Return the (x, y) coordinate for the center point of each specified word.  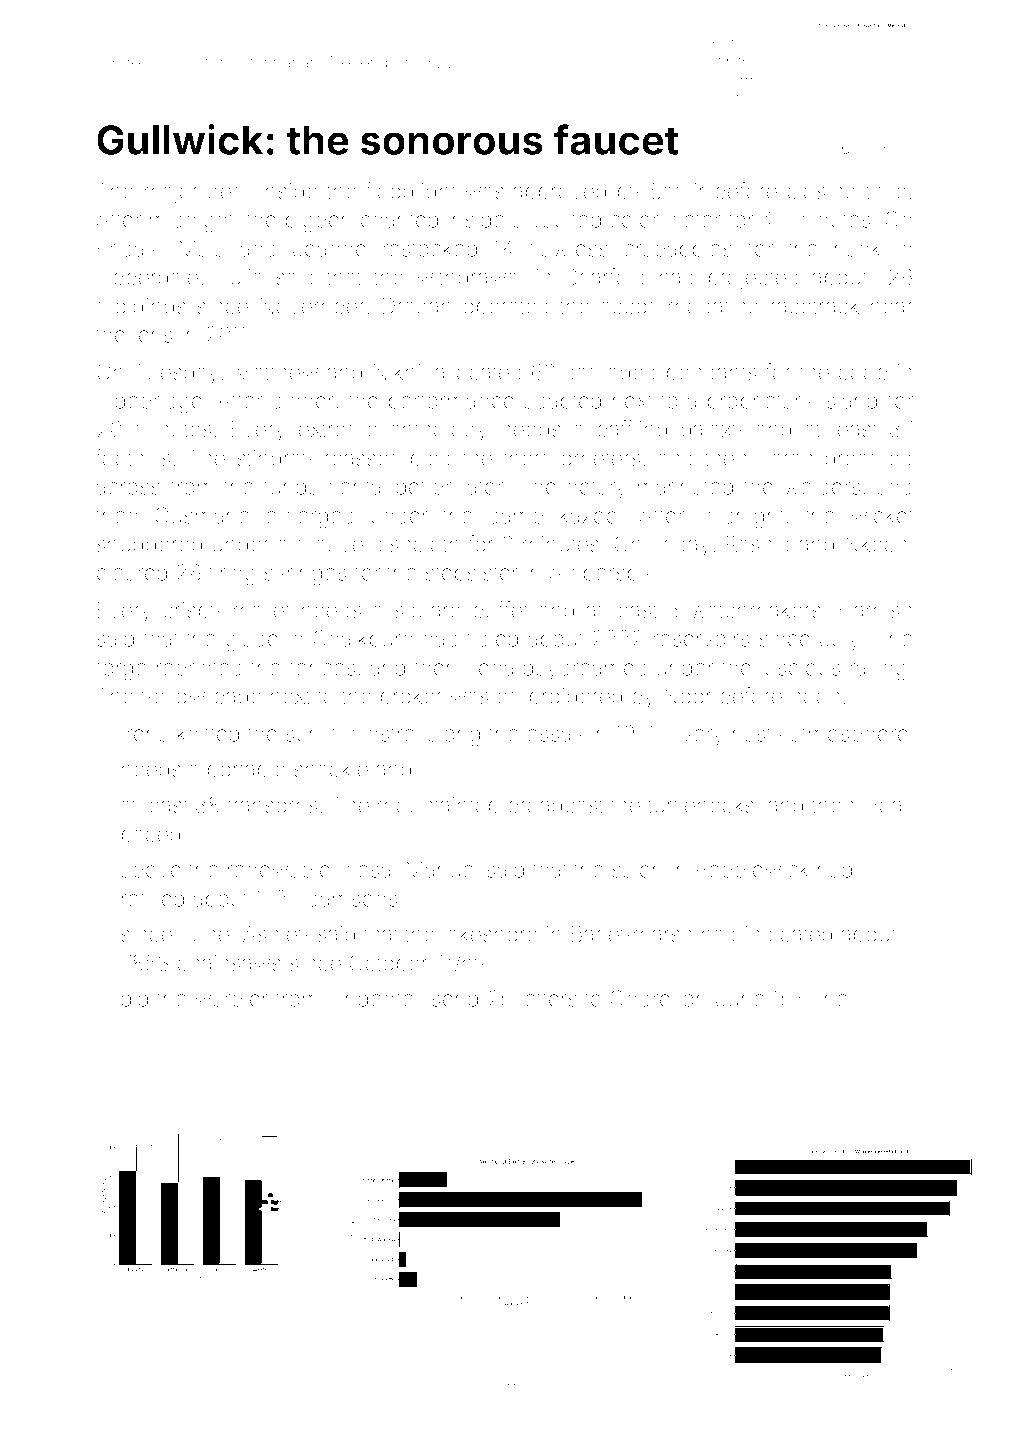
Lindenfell (375, 998)
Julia (240, 277)
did (134, 998)
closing (822, 193)
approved (559, 193)
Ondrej (642, 1000)
